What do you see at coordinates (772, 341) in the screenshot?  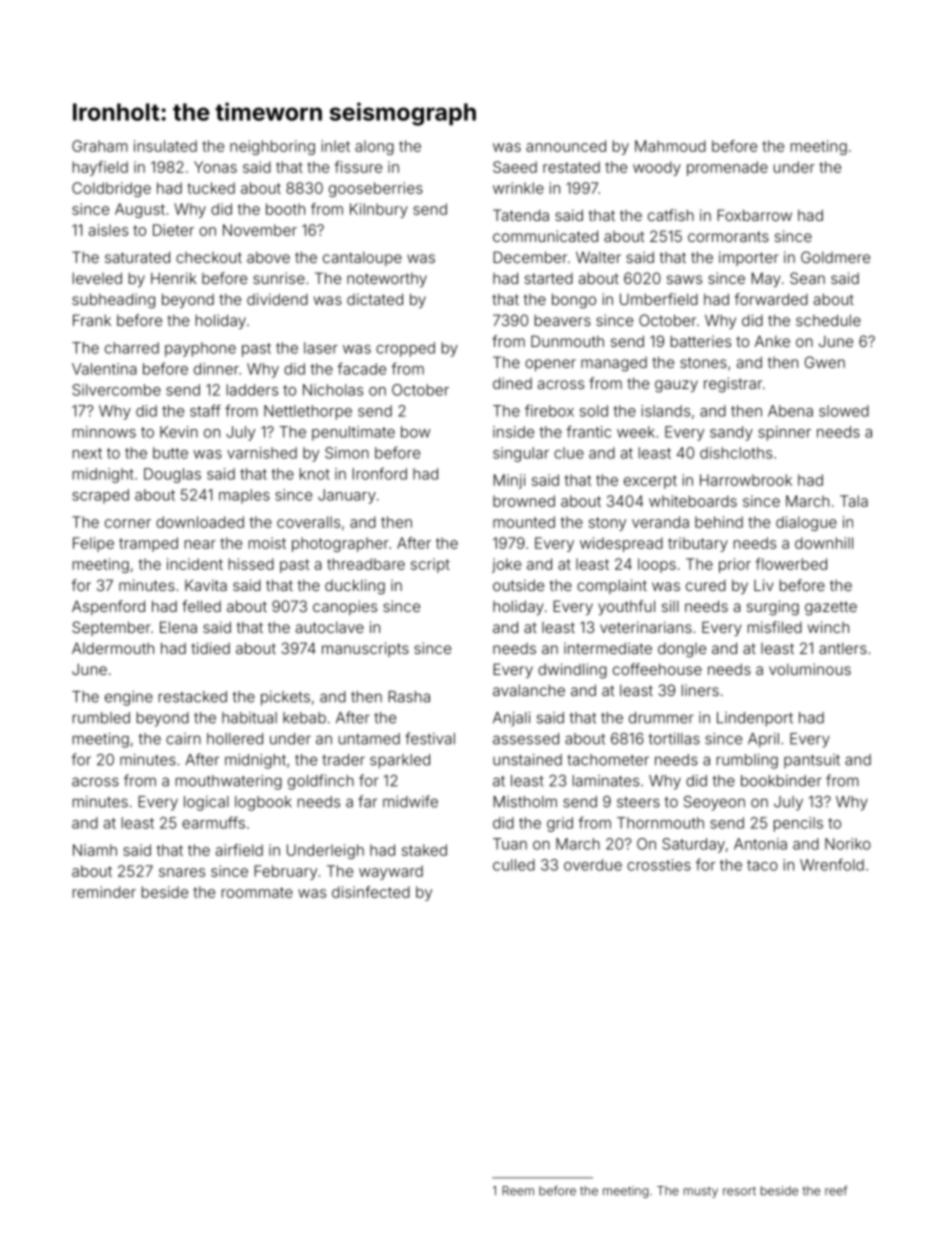 I see `Anke` at bounding box center [772, 341].
